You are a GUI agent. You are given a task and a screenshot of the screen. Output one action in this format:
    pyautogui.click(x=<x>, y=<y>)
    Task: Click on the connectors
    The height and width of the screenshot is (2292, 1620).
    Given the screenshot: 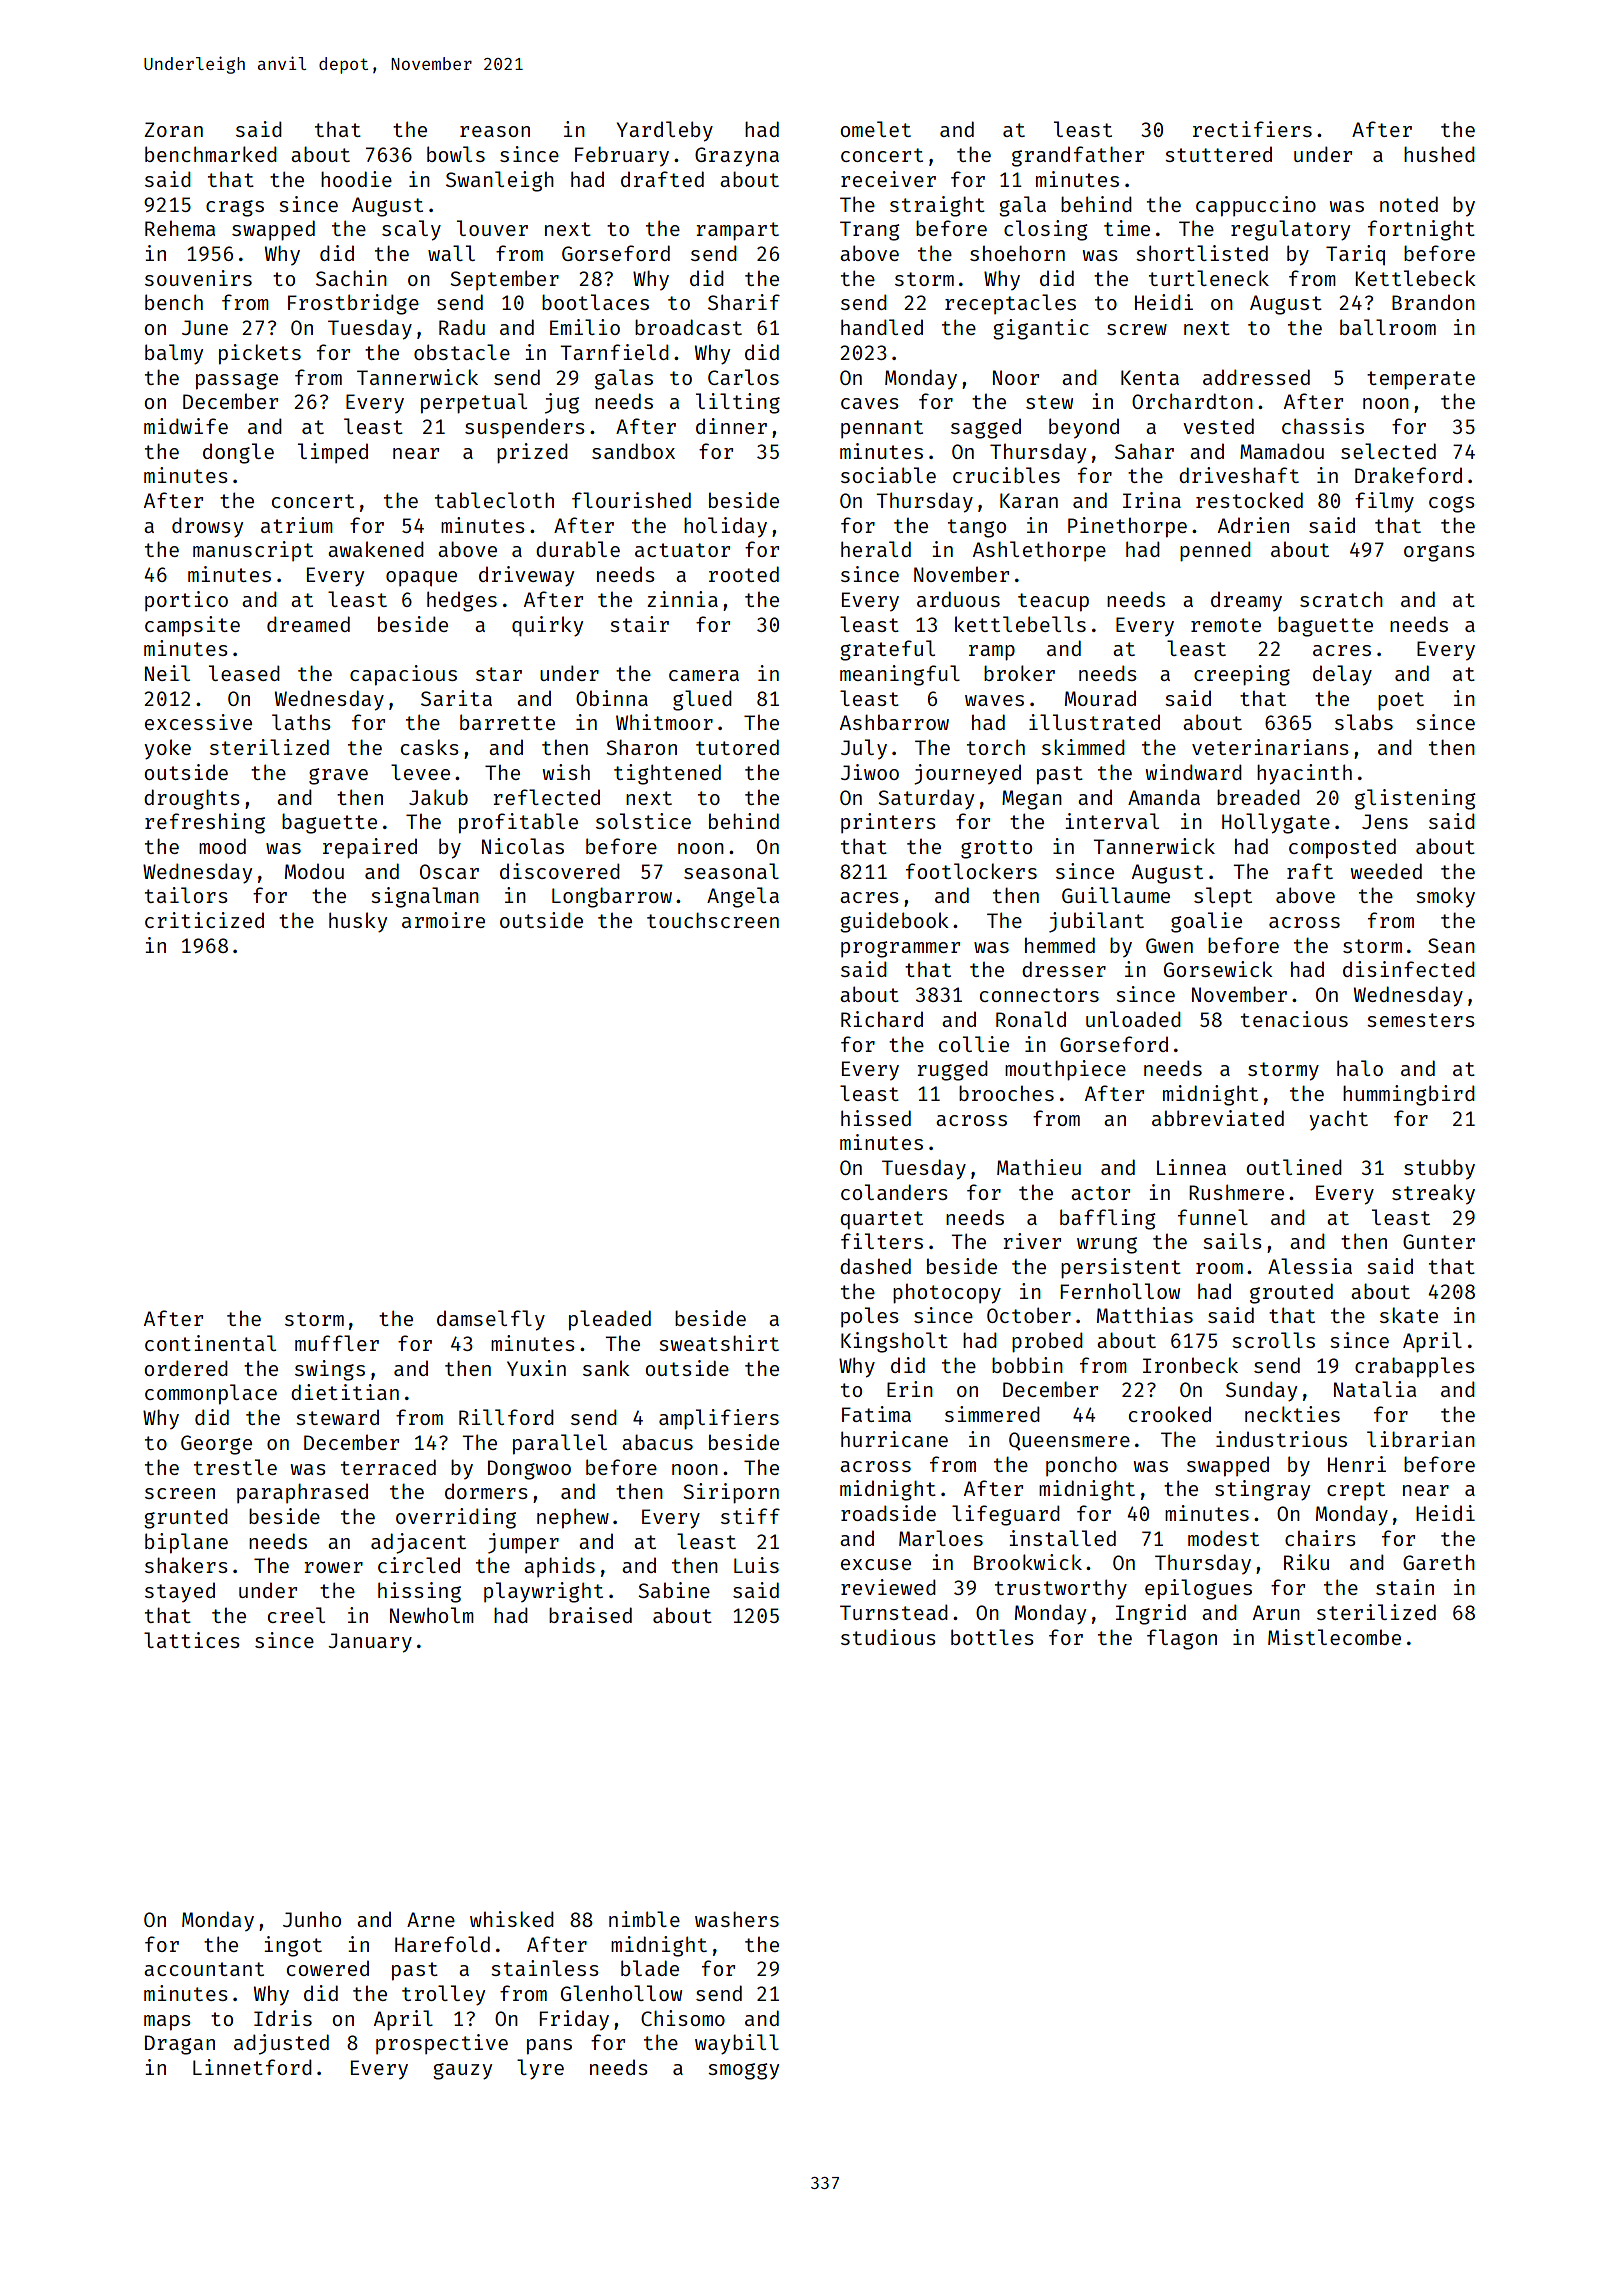 What is the action you would take?
    pyautogui.click(x=1039, y=995)
